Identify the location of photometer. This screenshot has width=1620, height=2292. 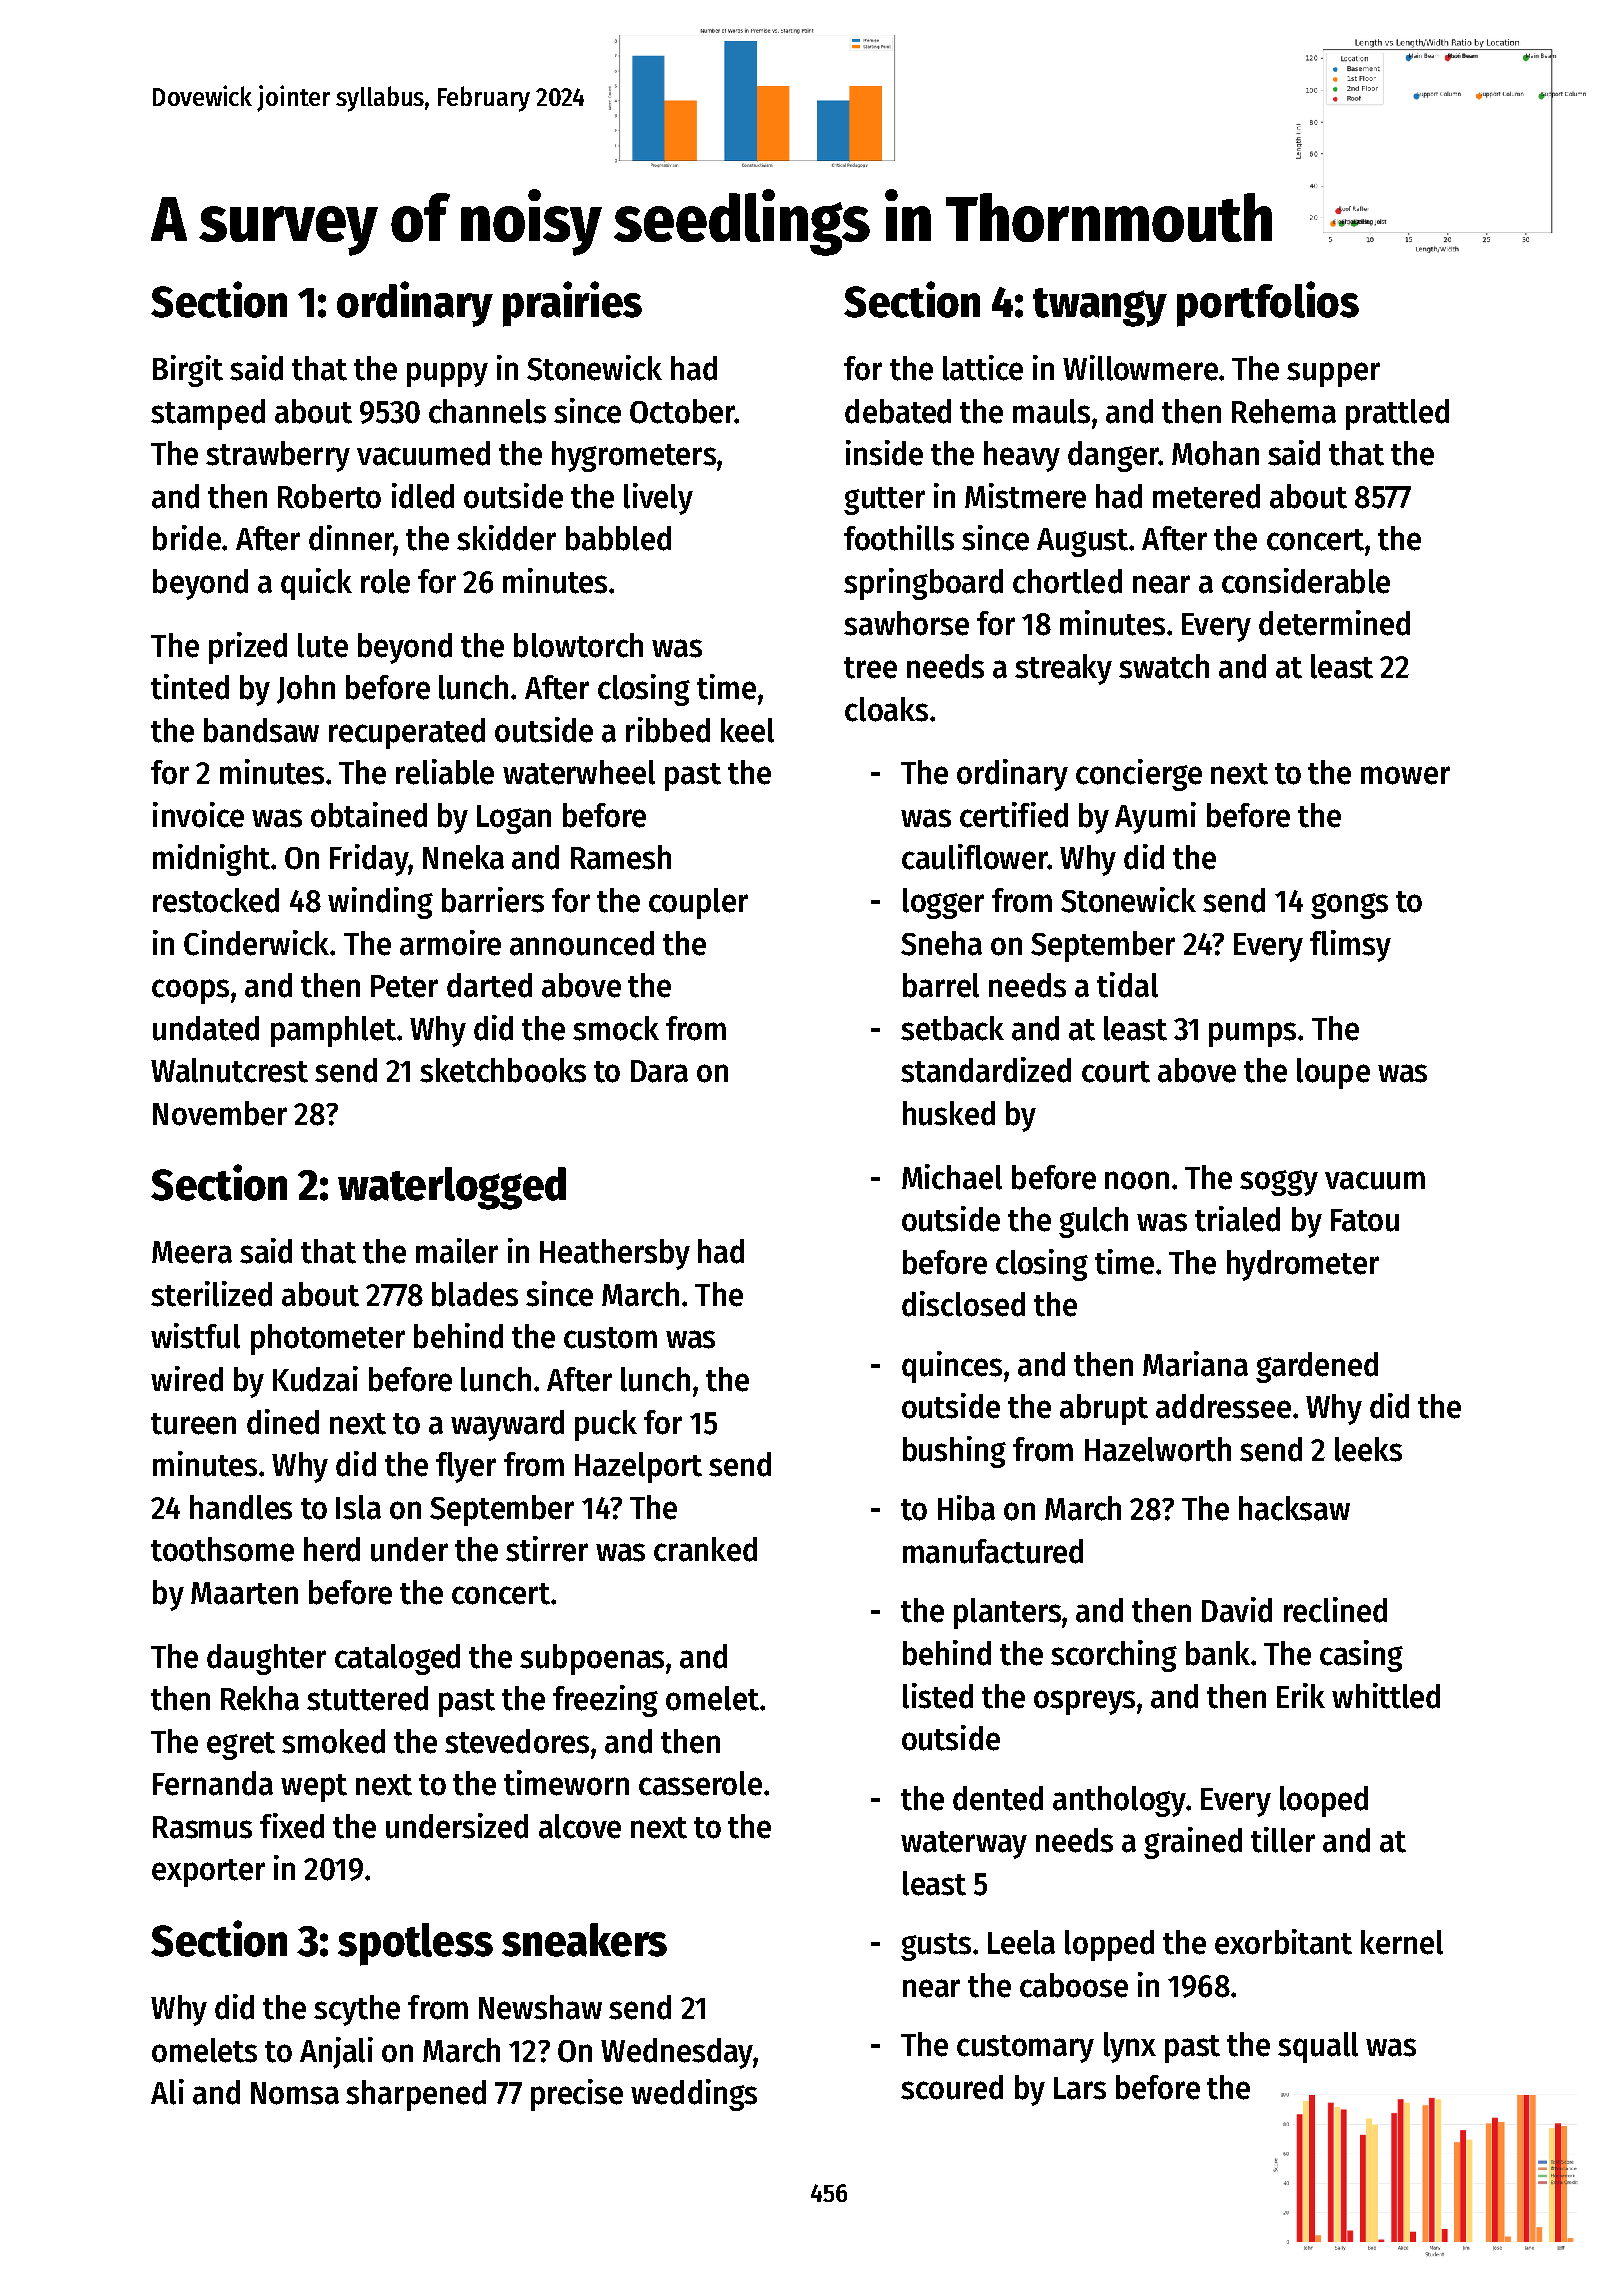
(328, 1339).
